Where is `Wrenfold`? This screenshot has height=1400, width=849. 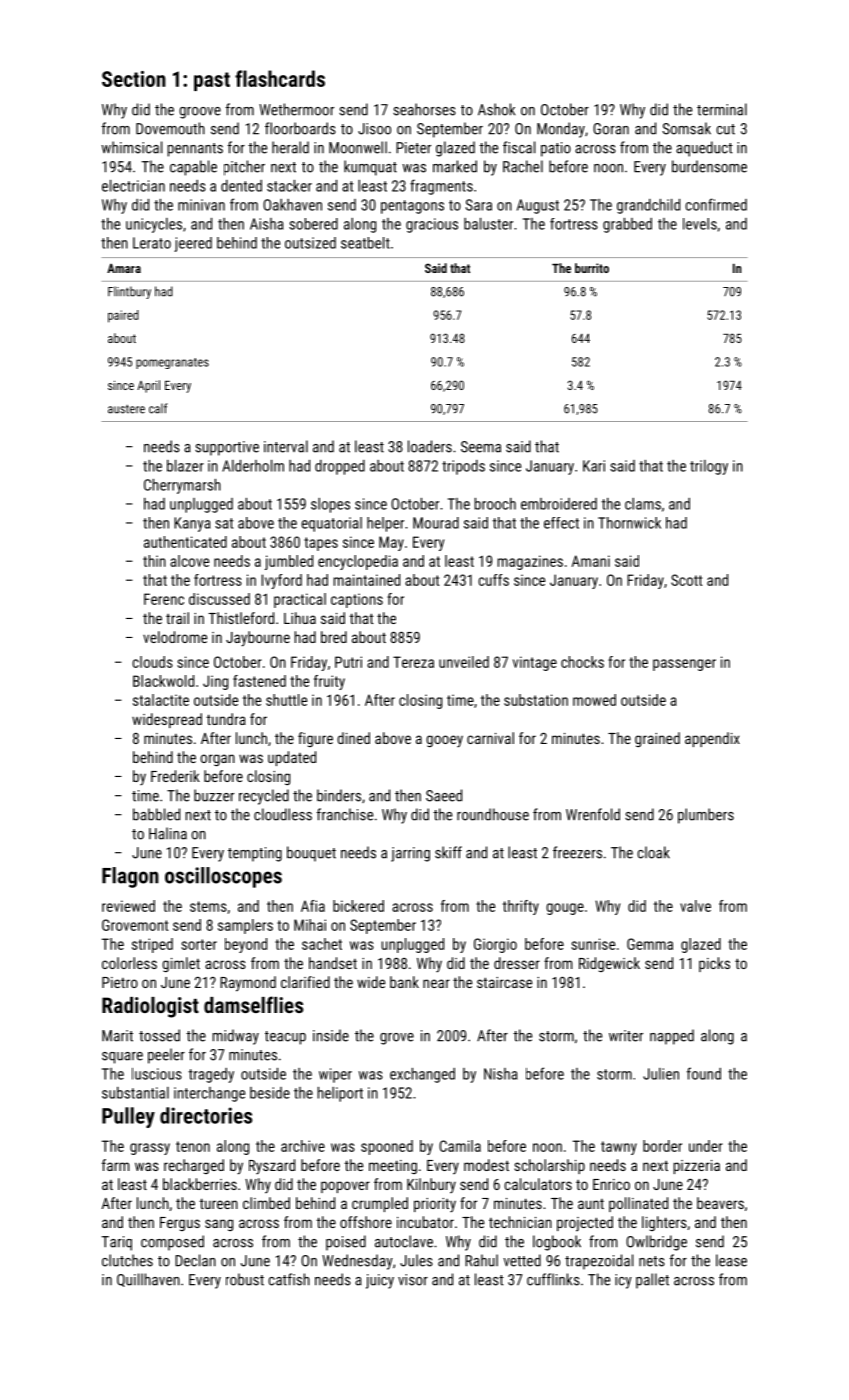 Wrenfold is located at coordinates (593, 814).
